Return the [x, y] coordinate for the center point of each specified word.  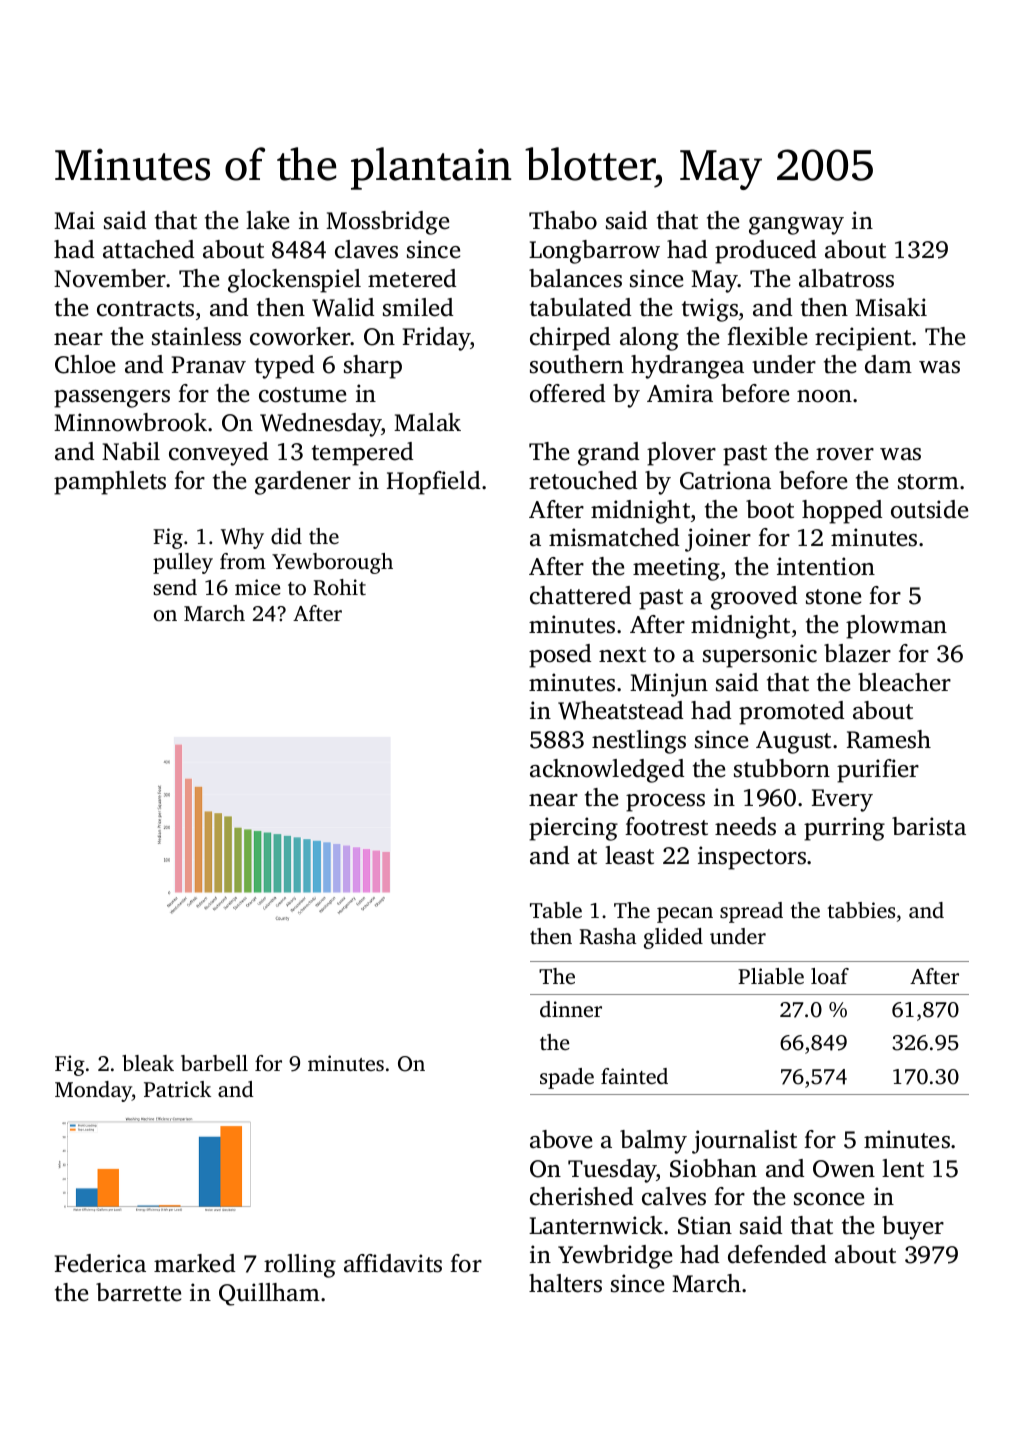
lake [267, 220]
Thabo [563, 220]
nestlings [639, 742]
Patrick [177, 1089]
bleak [148, 1063]
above [561, 1139]
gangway [796, 226]
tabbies [861, 910]
